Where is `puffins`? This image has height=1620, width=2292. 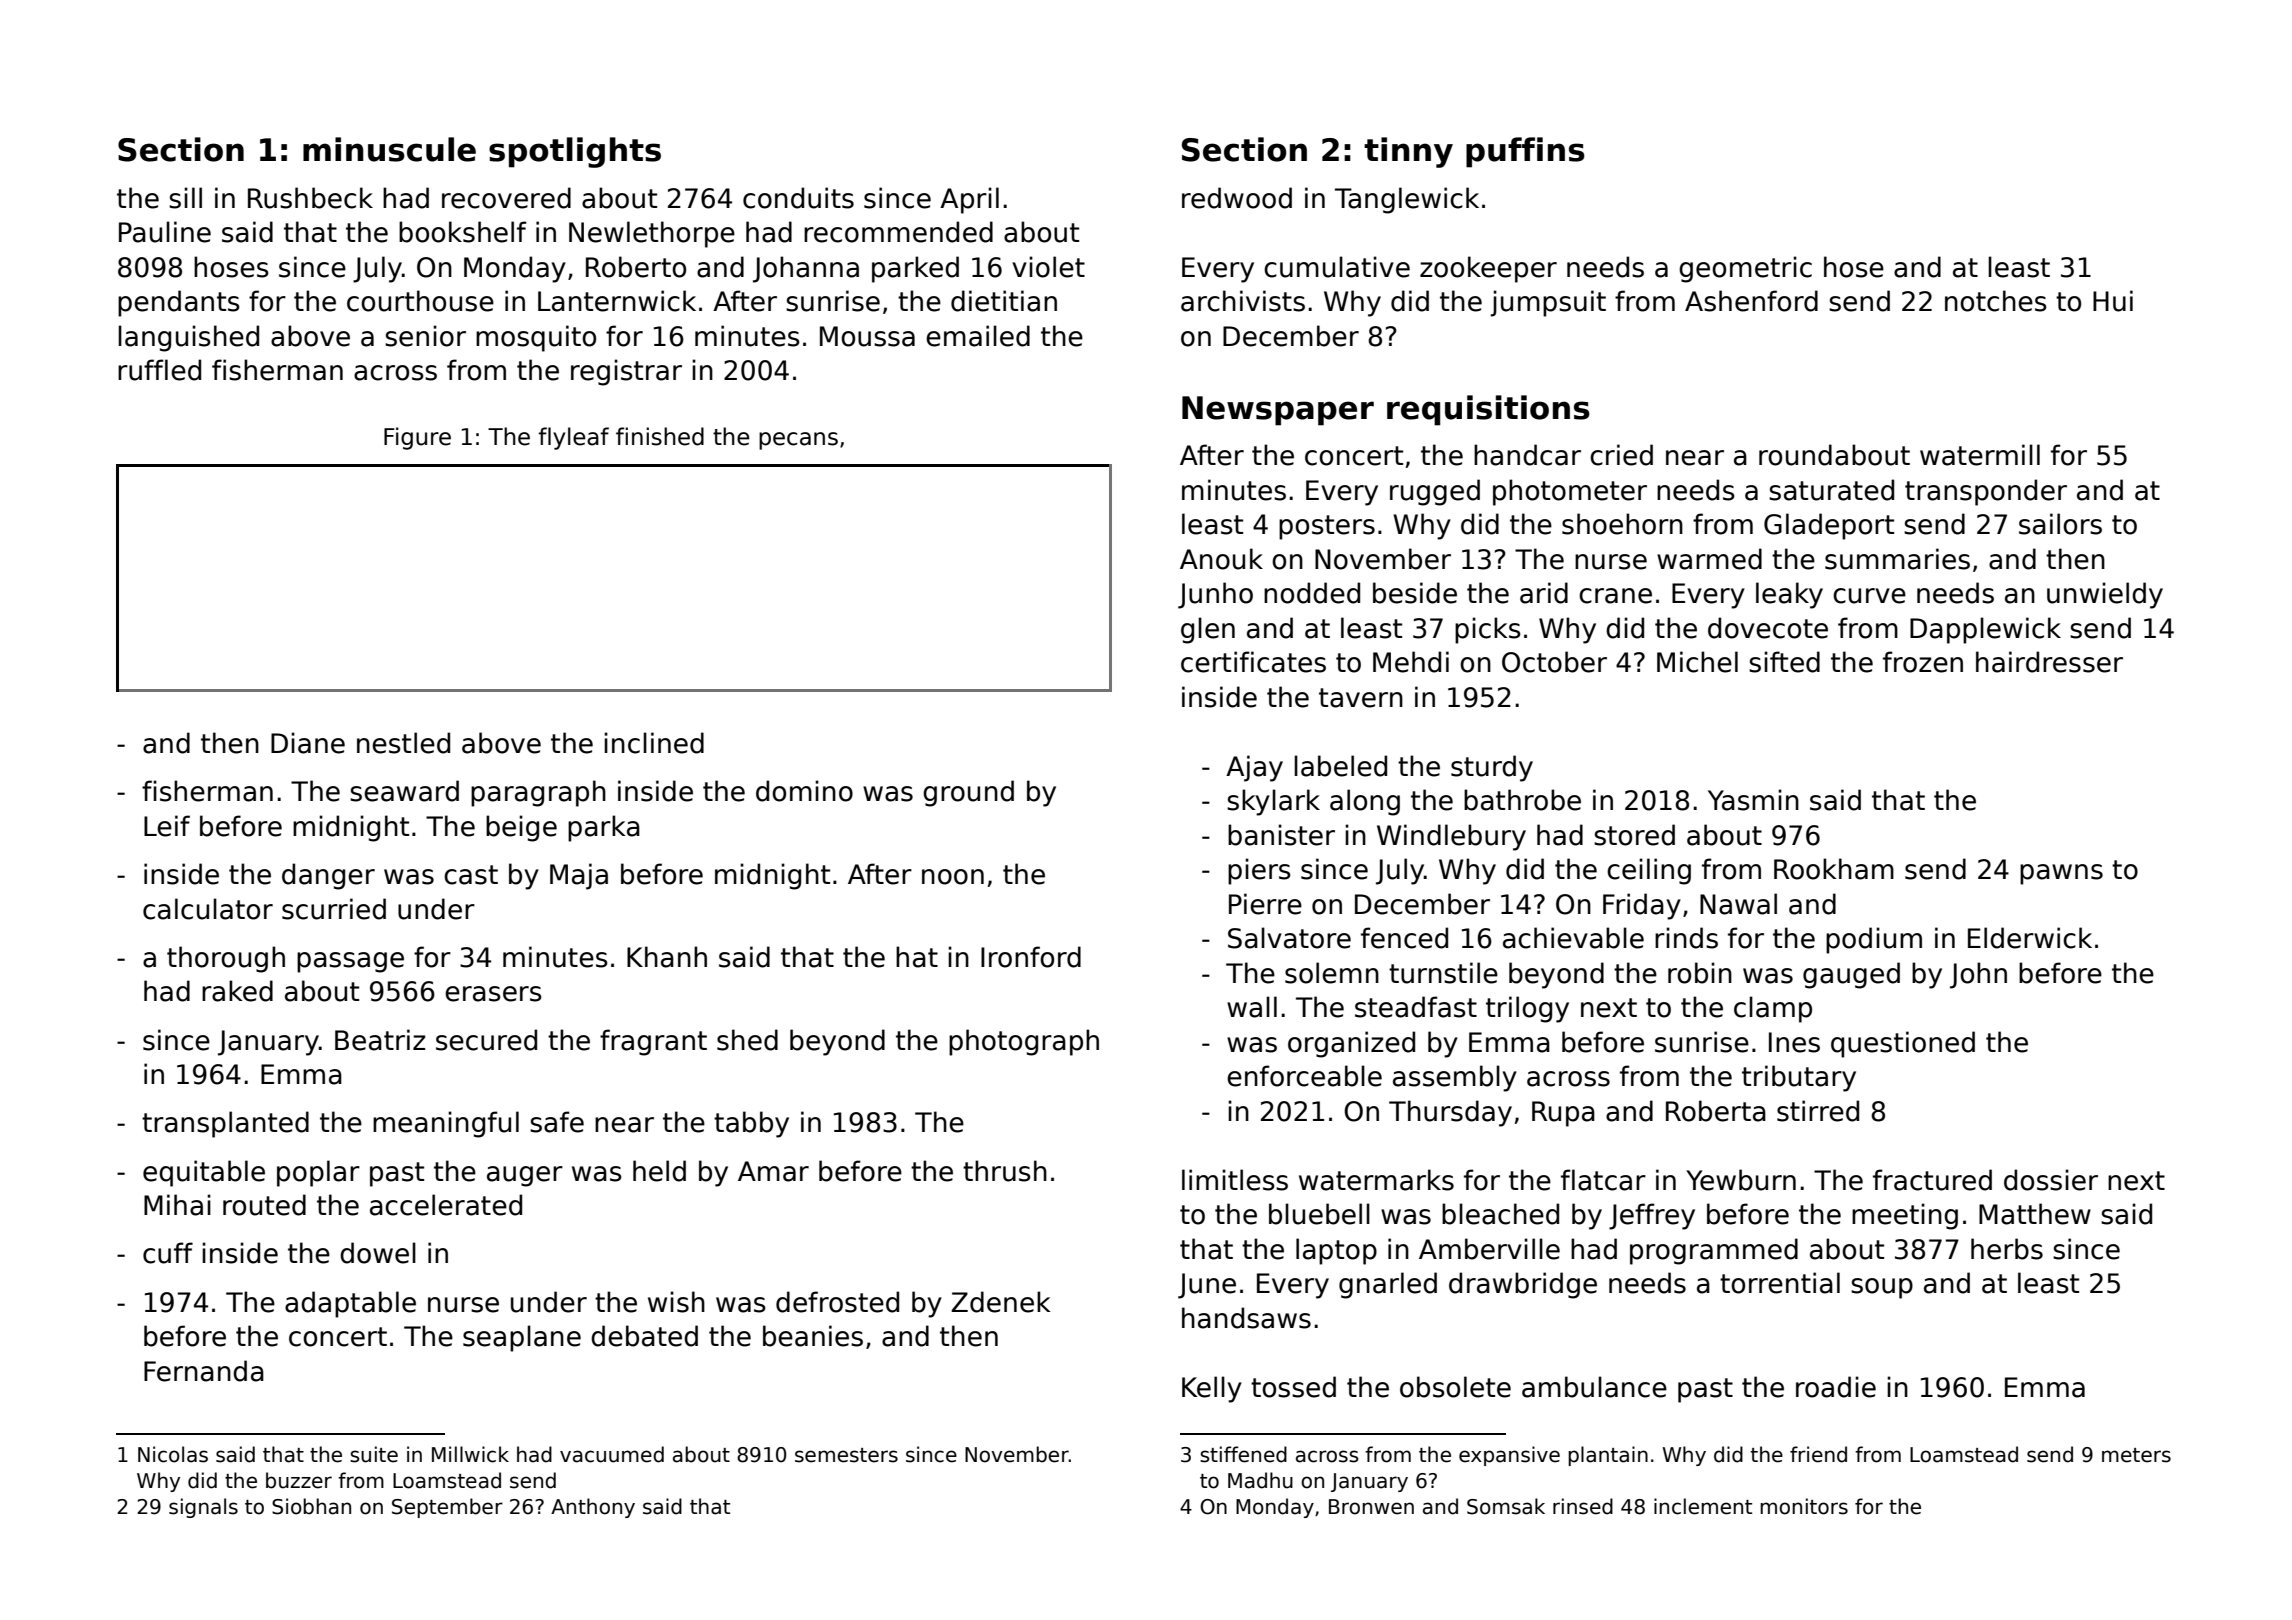
puffins is located at coordinates (1525, 152).
